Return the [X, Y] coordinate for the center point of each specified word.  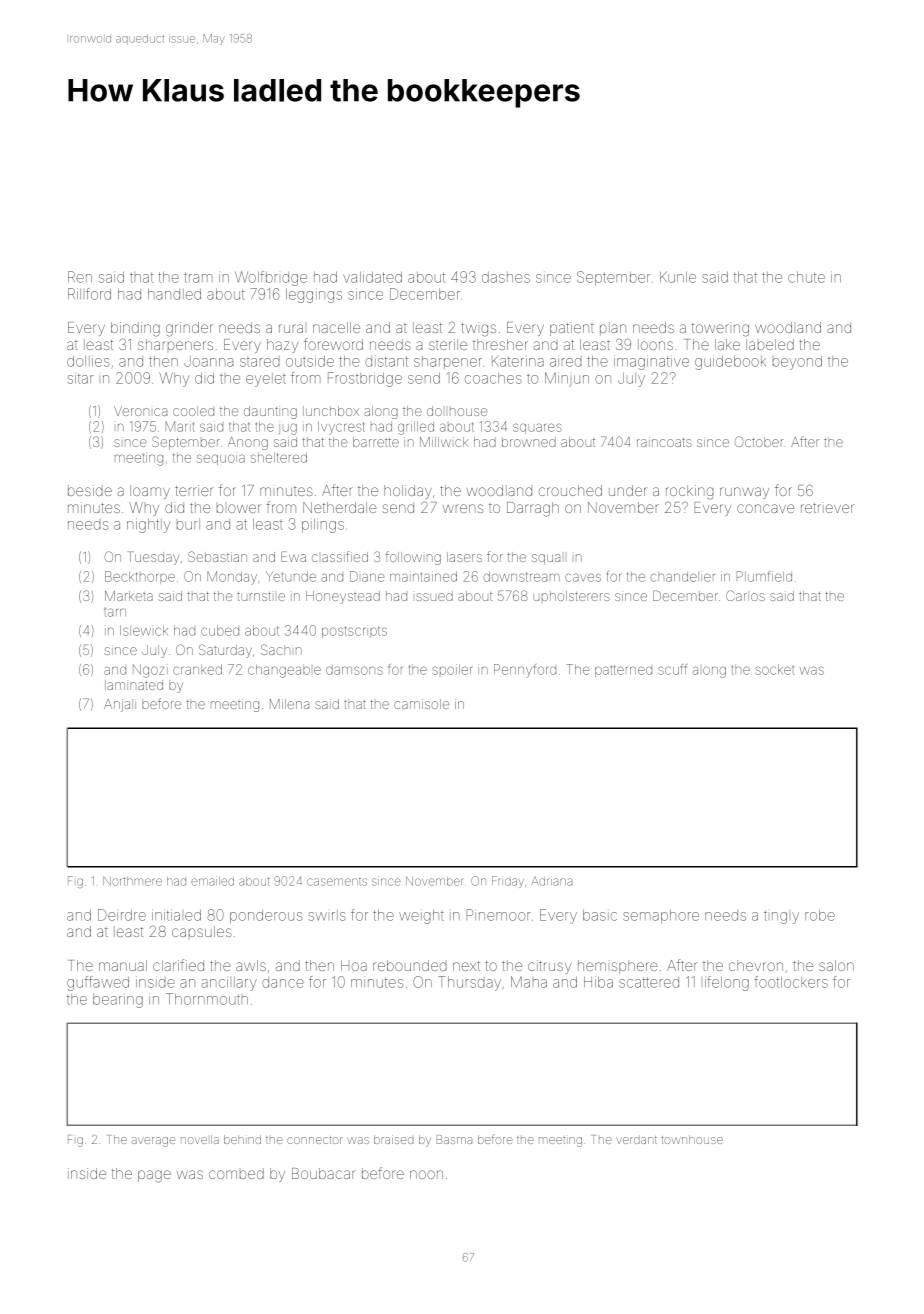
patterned [623, 671]
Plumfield [764, 576]
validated [372, 277]
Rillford [89, 294]
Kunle [678, 277]
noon [426, 1174]
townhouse [692, 1139]
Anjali [120, 705]
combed [236, 1173]
